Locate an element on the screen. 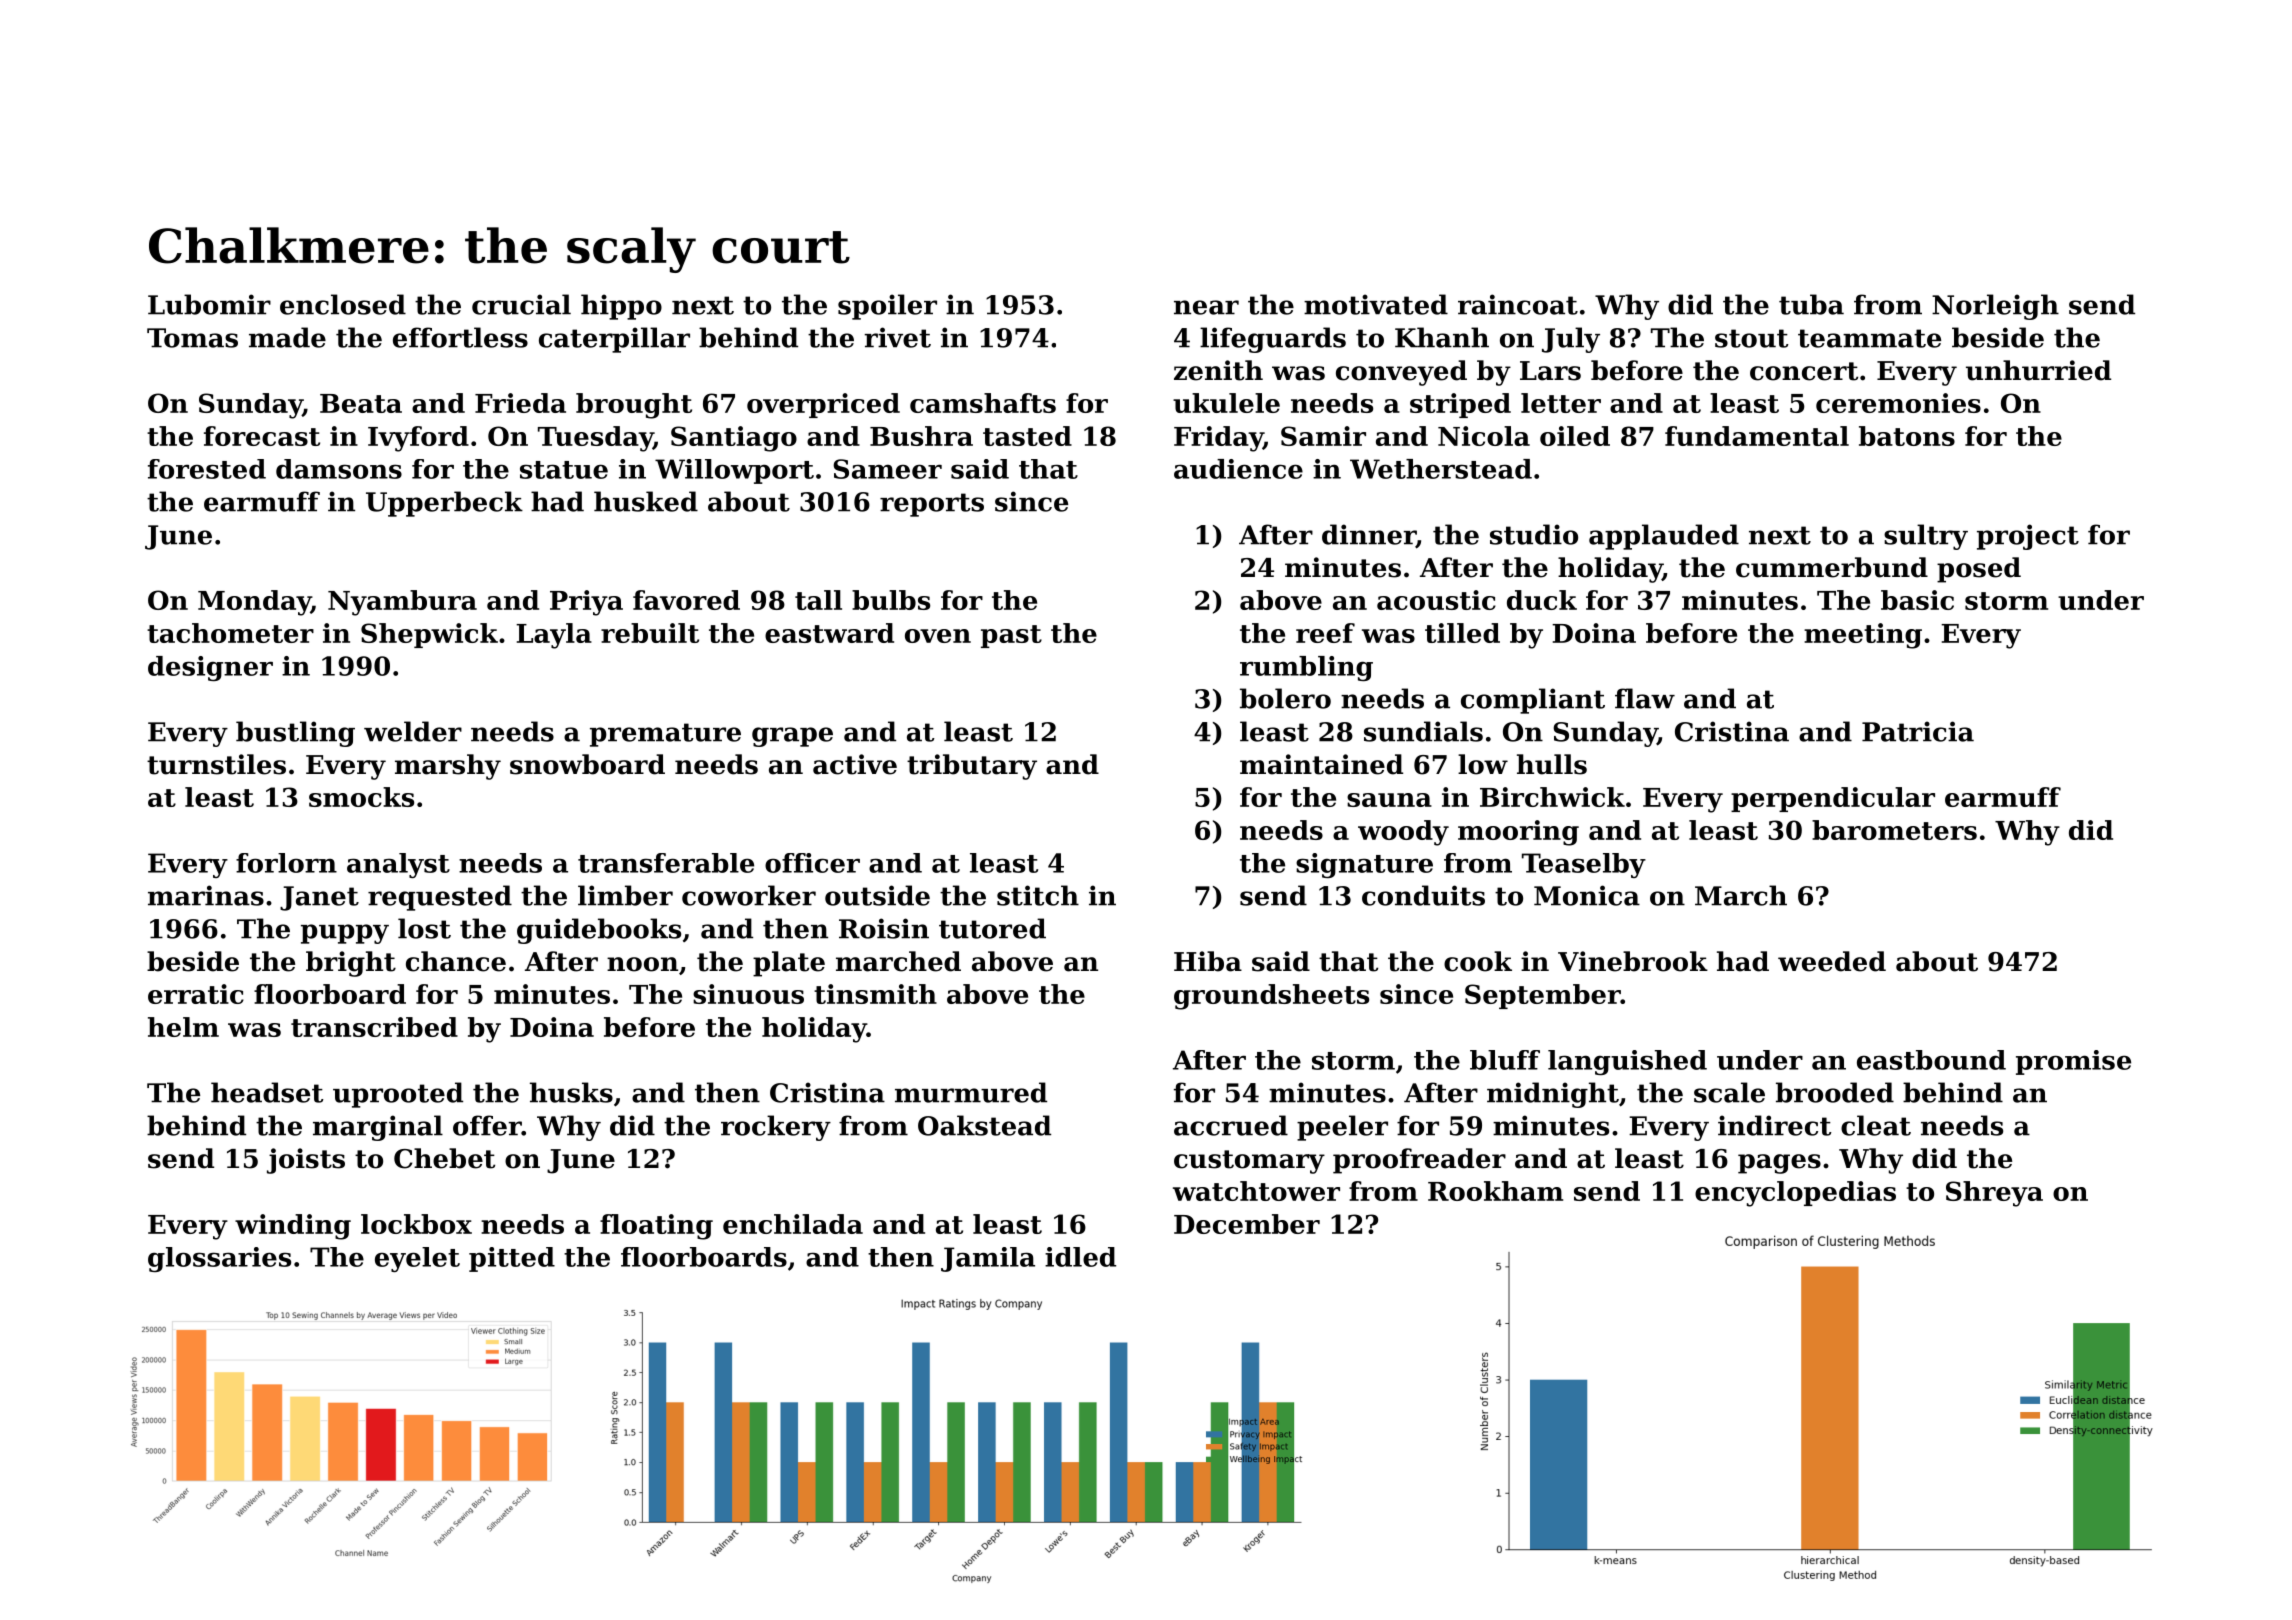 Image resolution: width=2292 pixels, height=1620 pixels. conveyed is located at coordinates (1401, 373).
